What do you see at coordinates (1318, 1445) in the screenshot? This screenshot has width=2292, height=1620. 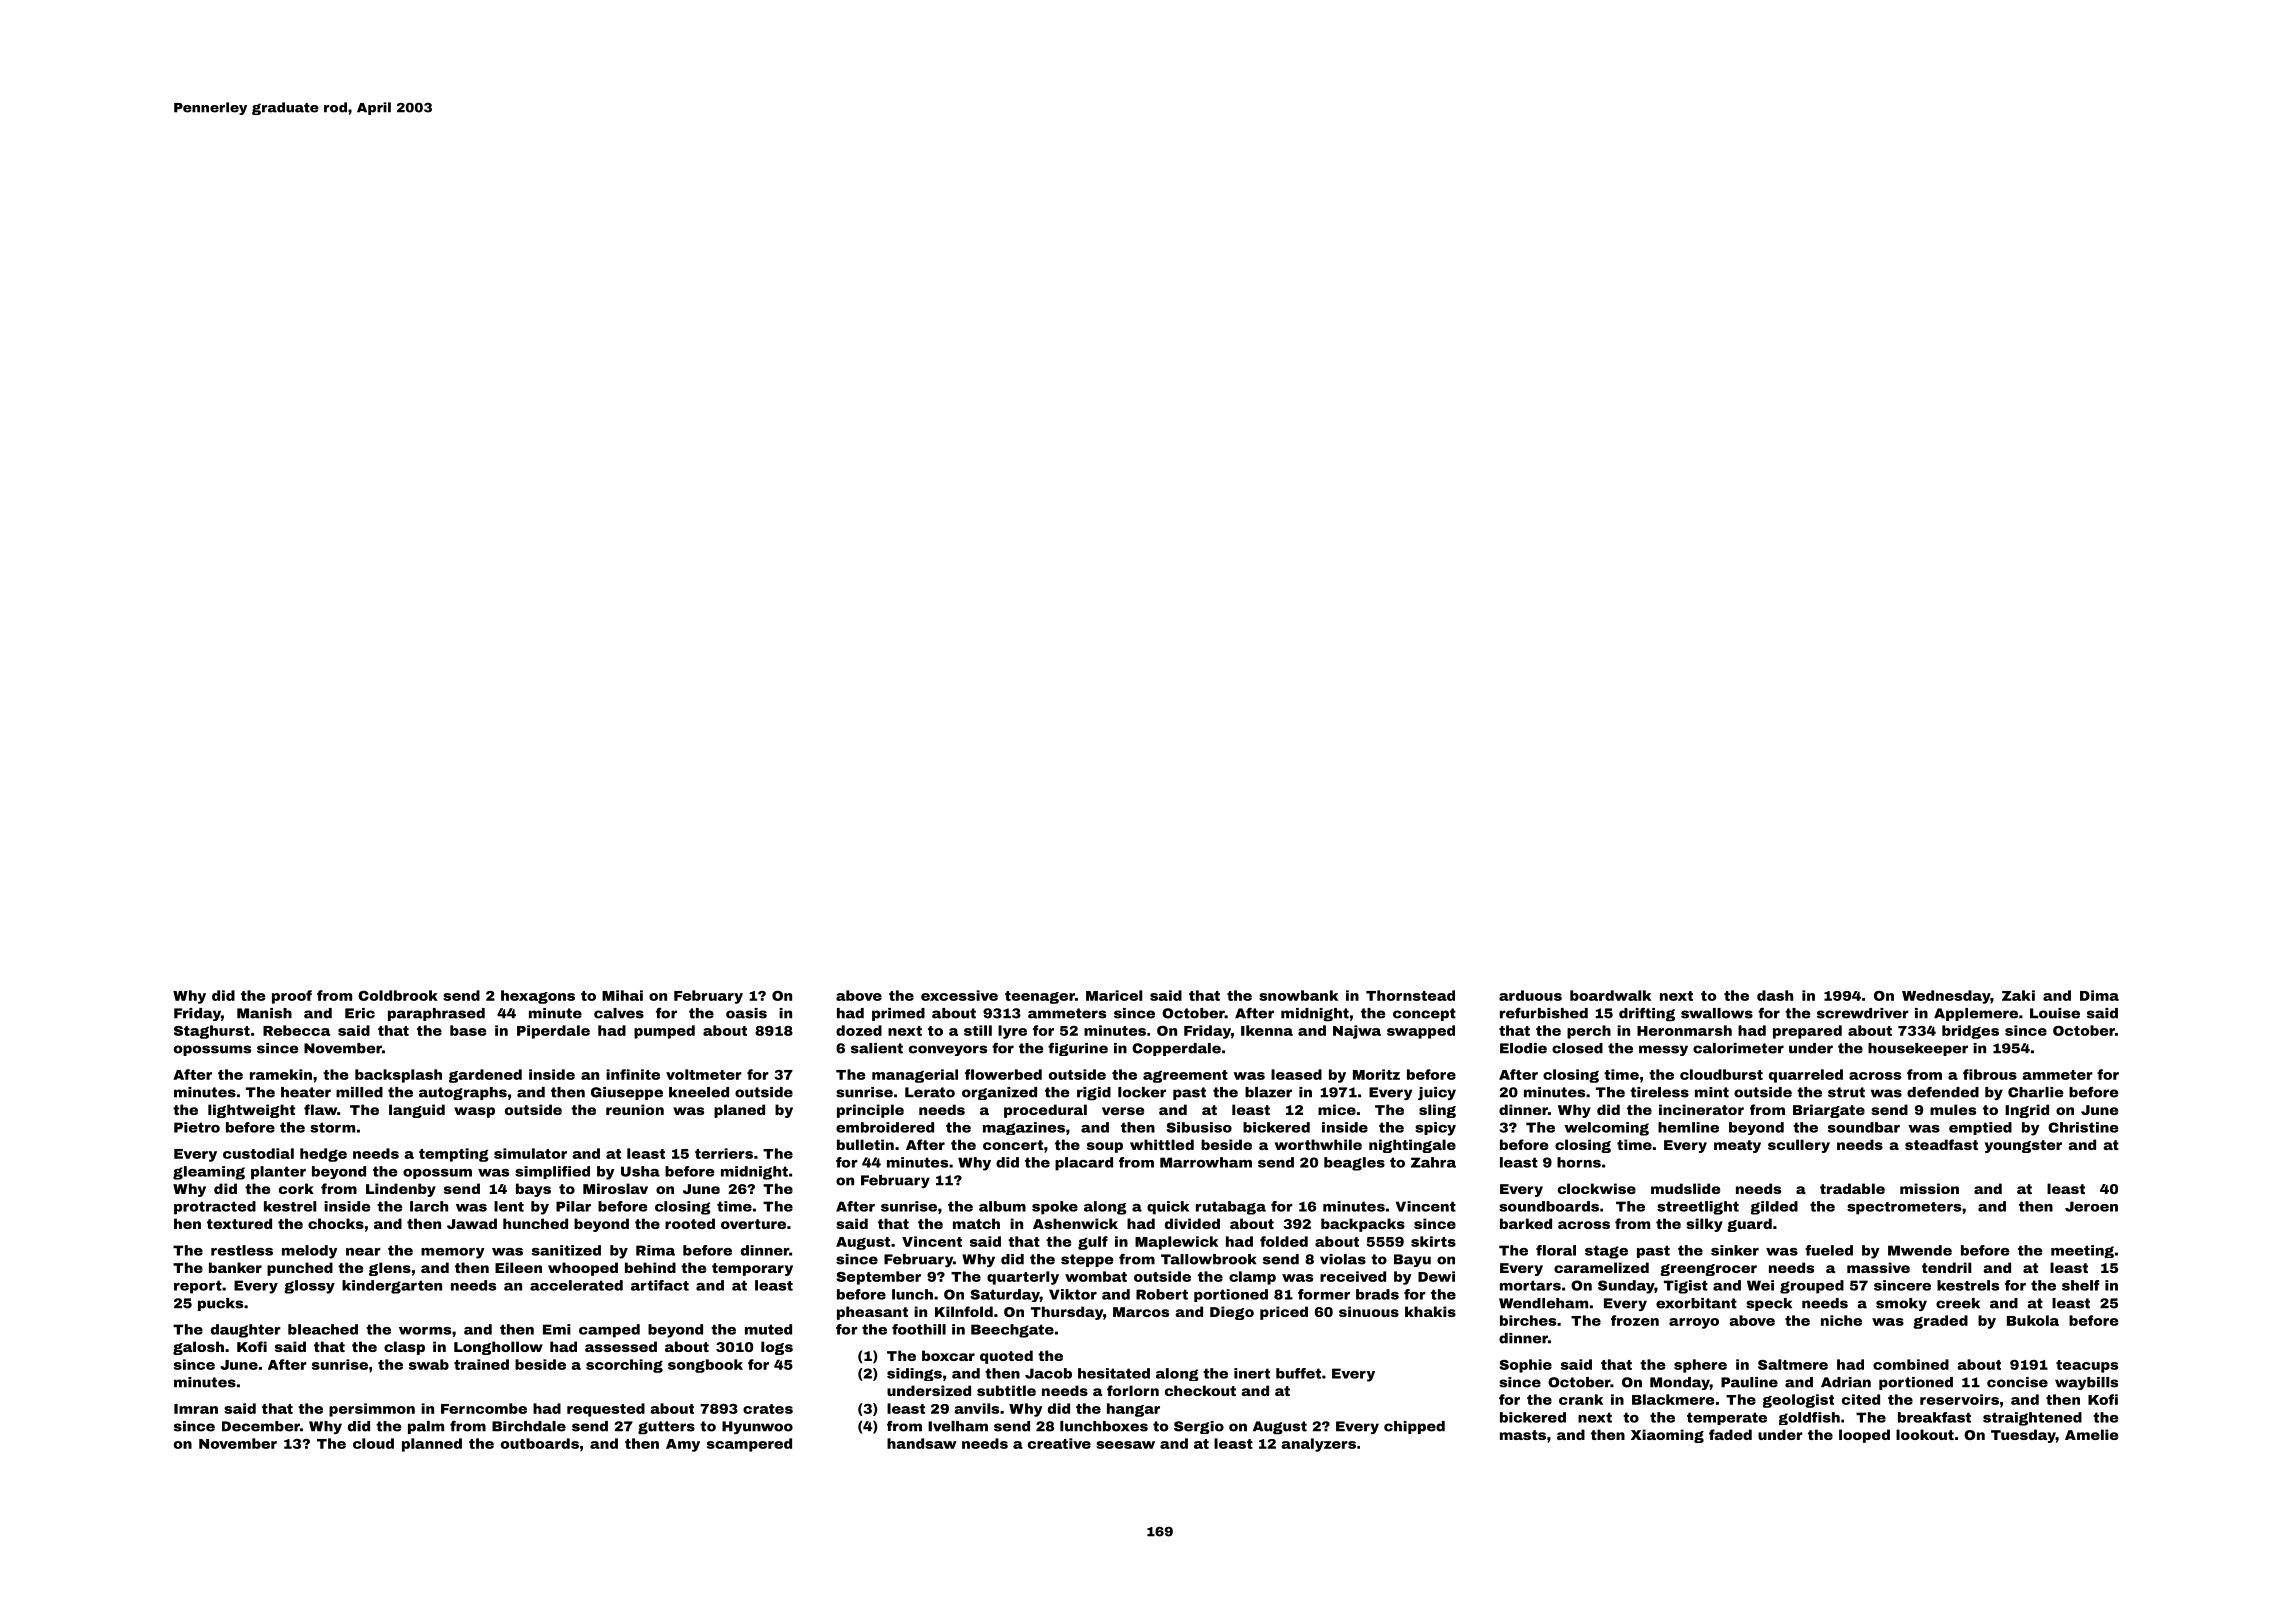 I see `analyzers` at bounding box center [1318, 1445].
